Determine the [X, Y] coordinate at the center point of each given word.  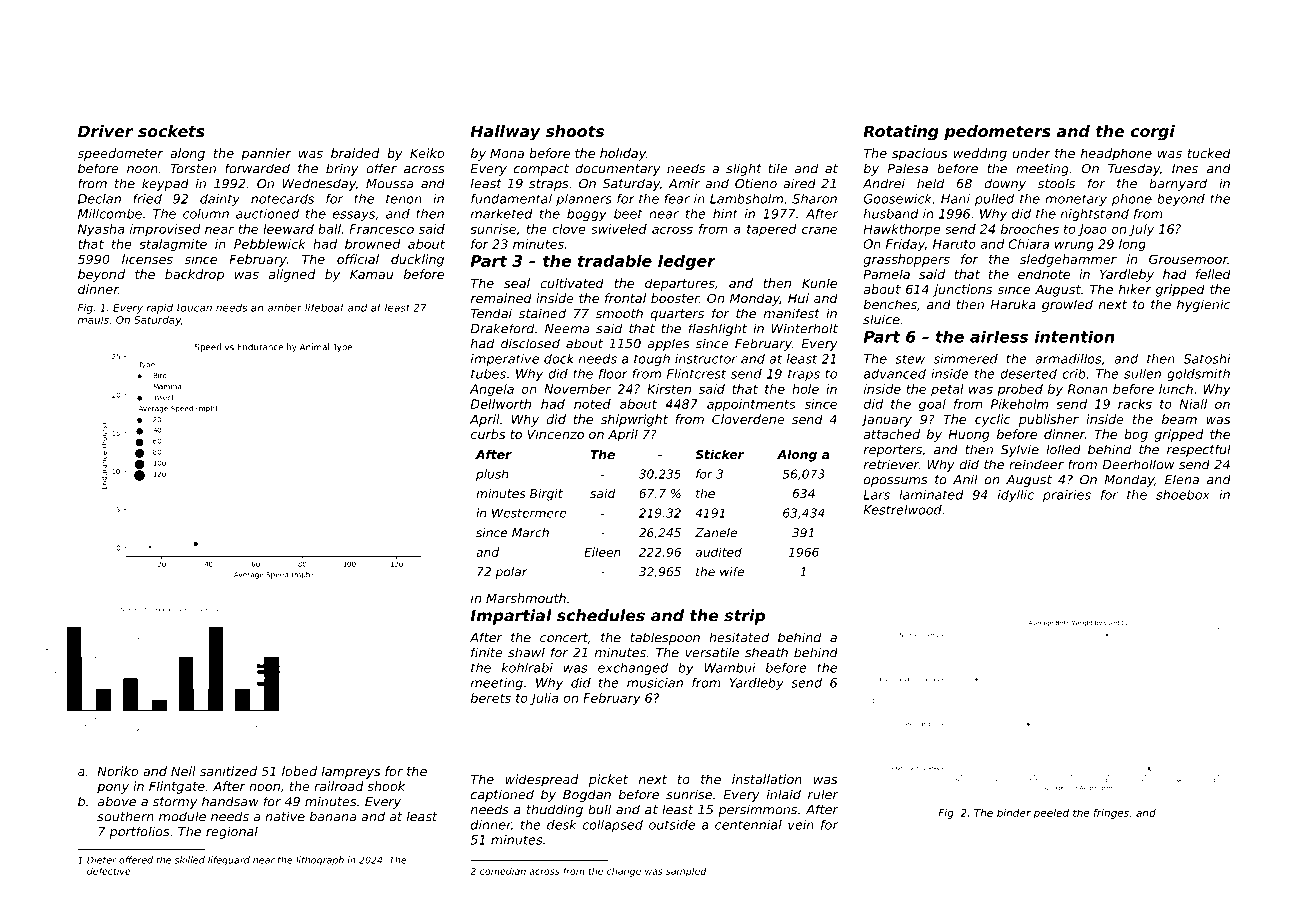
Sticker [719, 454]
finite [487, 652]
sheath [766, 652]
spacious [920, 154]
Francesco [381, 229]
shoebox [1183, 495]
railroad [339, 786]
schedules [601, 615]
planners [584, 200]
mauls [93, 320]
